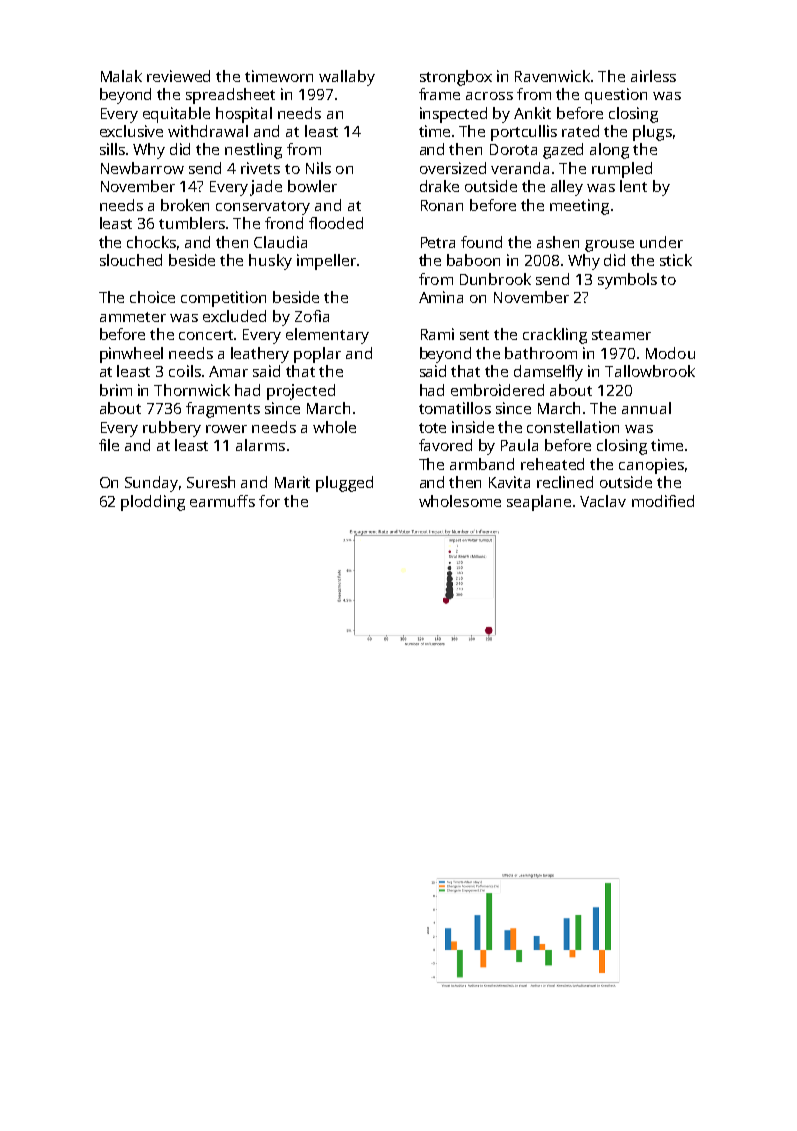  What do you see at coordinates (603, 501) in the screenshot?
I see `Vaclav` at bounding box center [603, 501].
